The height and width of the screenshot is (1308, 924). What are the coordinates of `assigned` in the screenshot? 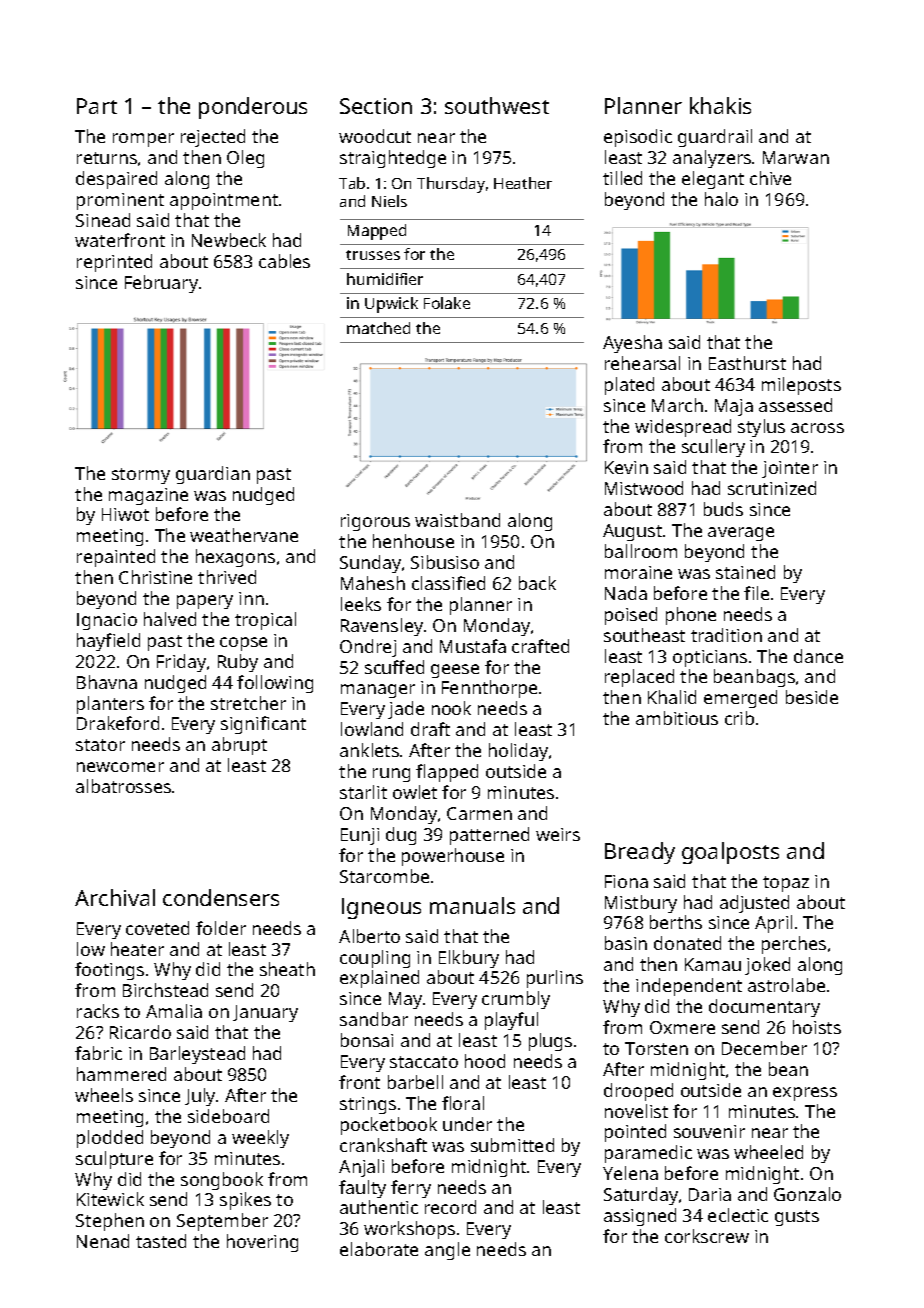 It's located at (640, 1217).
